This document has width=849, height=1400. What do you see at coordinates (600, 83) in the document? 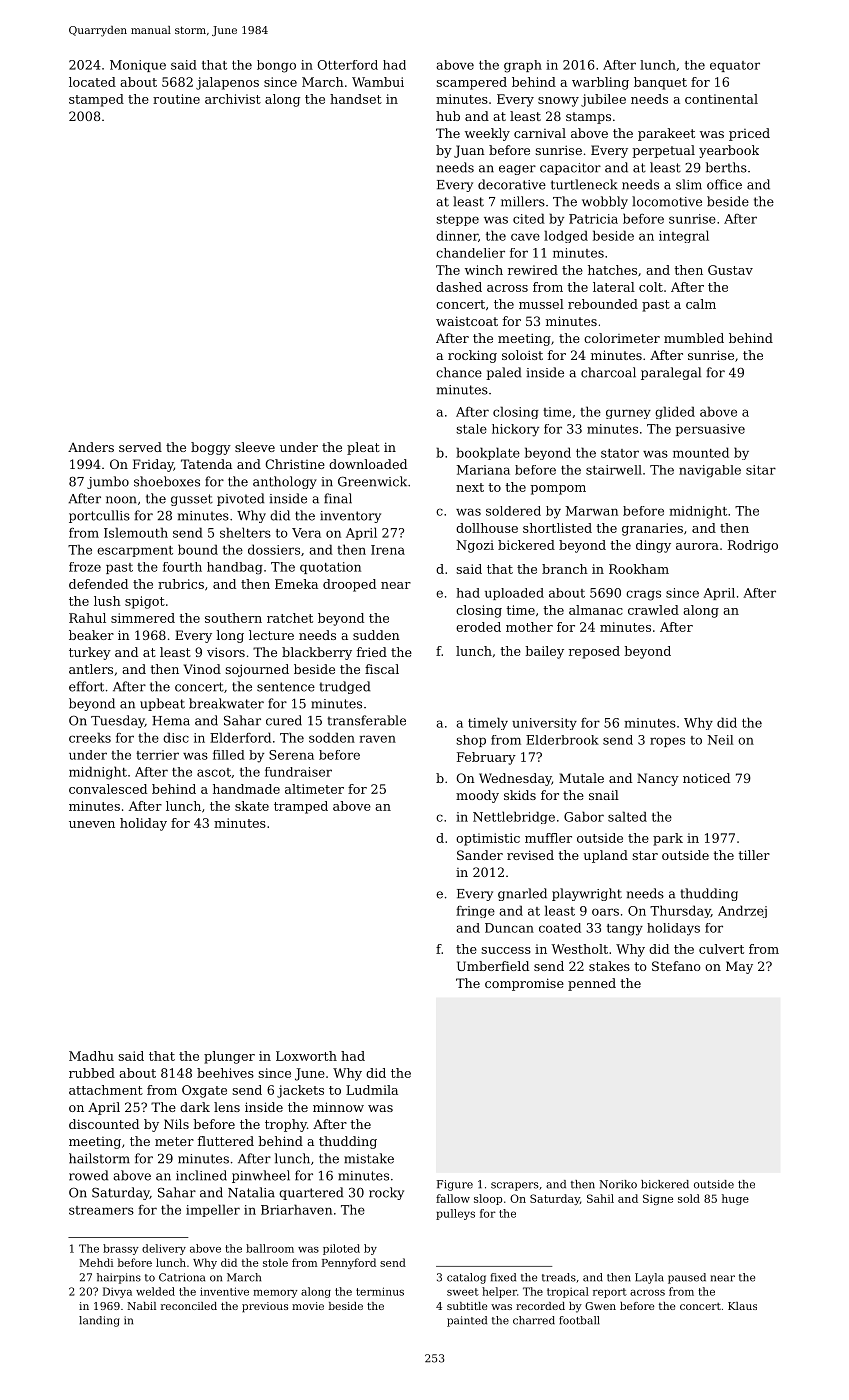
I see `warbling` at bounding box center [600, 83].
